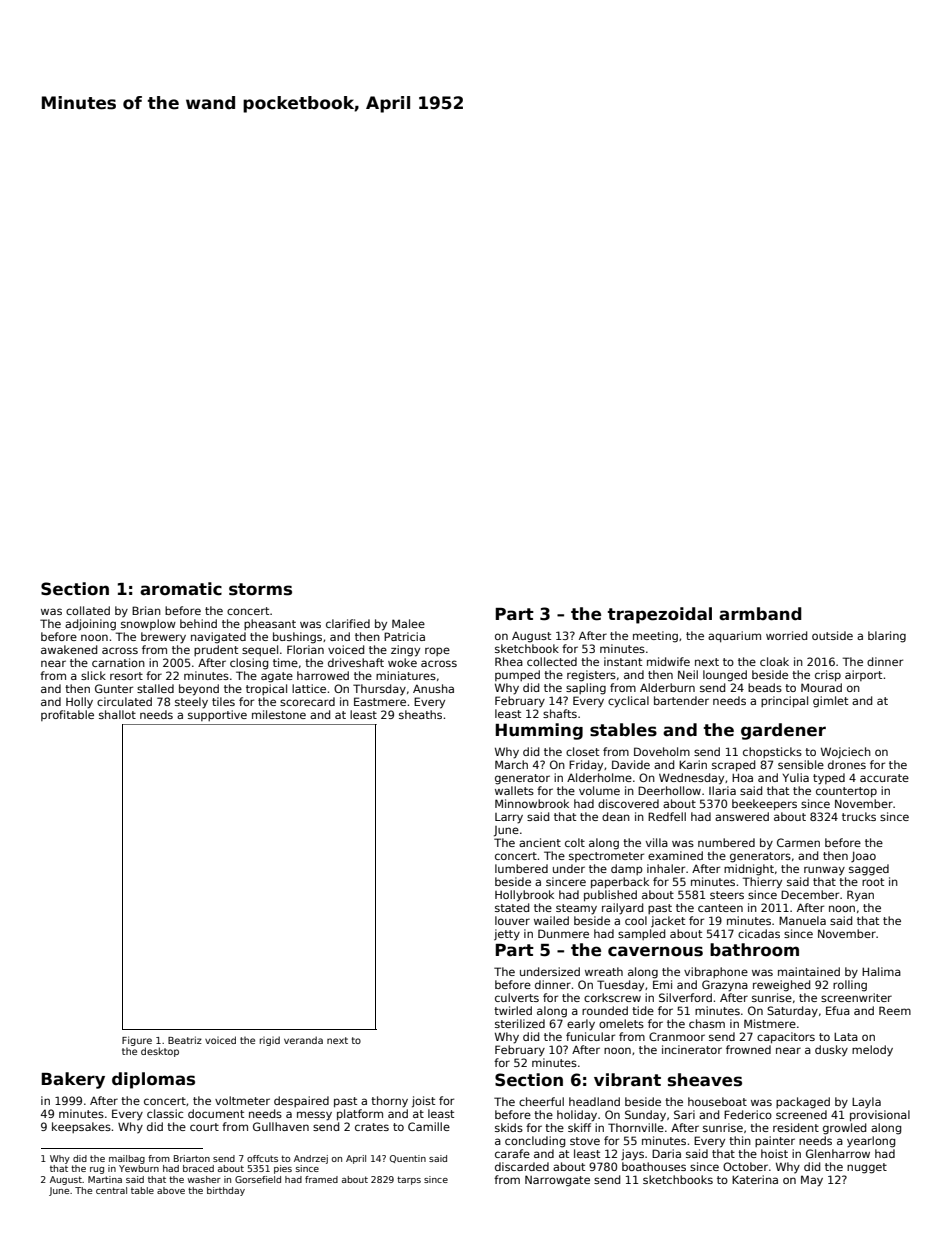 The width and height of the screenshot is (952, 1233). Describe the element at coordinates (181, 589) in the screenshot. I see `aromatic` at that location.
